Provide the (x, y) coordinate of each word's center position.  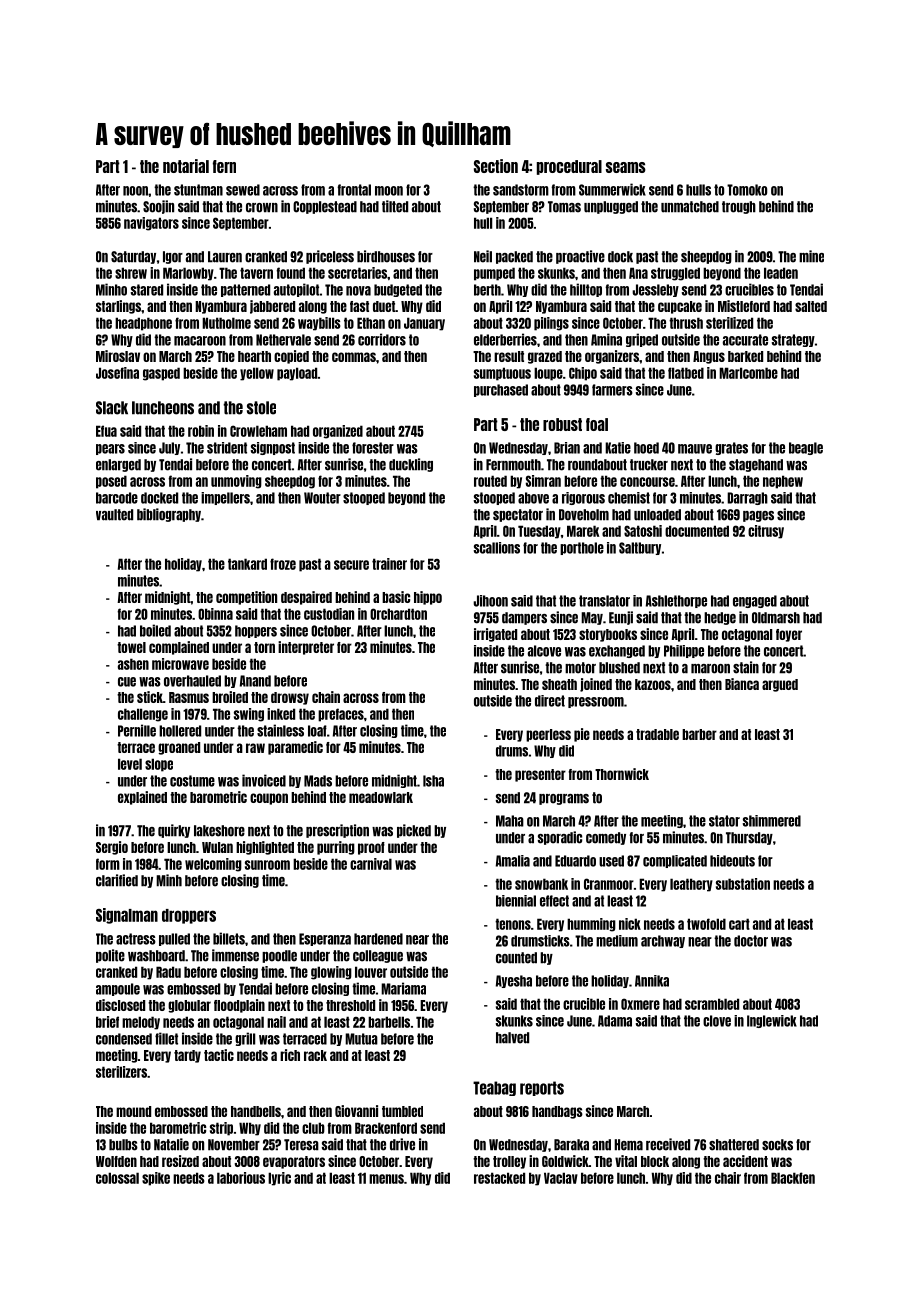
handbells (256, 1111)
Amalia (513, 861)
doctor (751, 941)
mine (811, 256)
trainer (389, 564)
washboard (156, 956)
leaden (781, 273)
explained (142, 798)
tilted (395, 206)
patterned (245, 290)
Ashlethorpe (676, 601)
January (424, 324)
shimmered (772, 821)
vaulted (114, 515)
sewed (243, 190)
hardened (378, 939)
